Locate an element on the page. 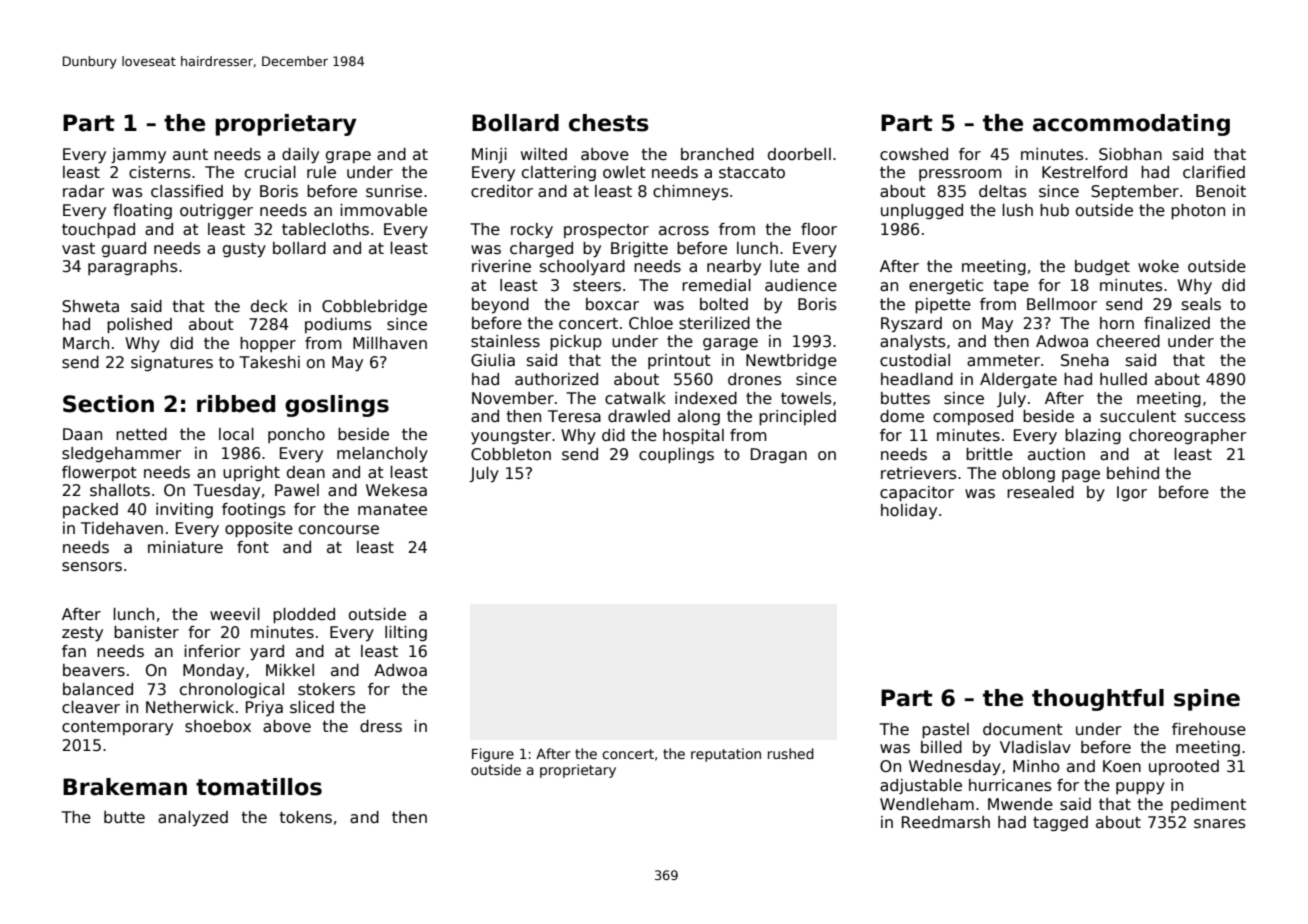  signatures is located at coordinates (172, 363).
